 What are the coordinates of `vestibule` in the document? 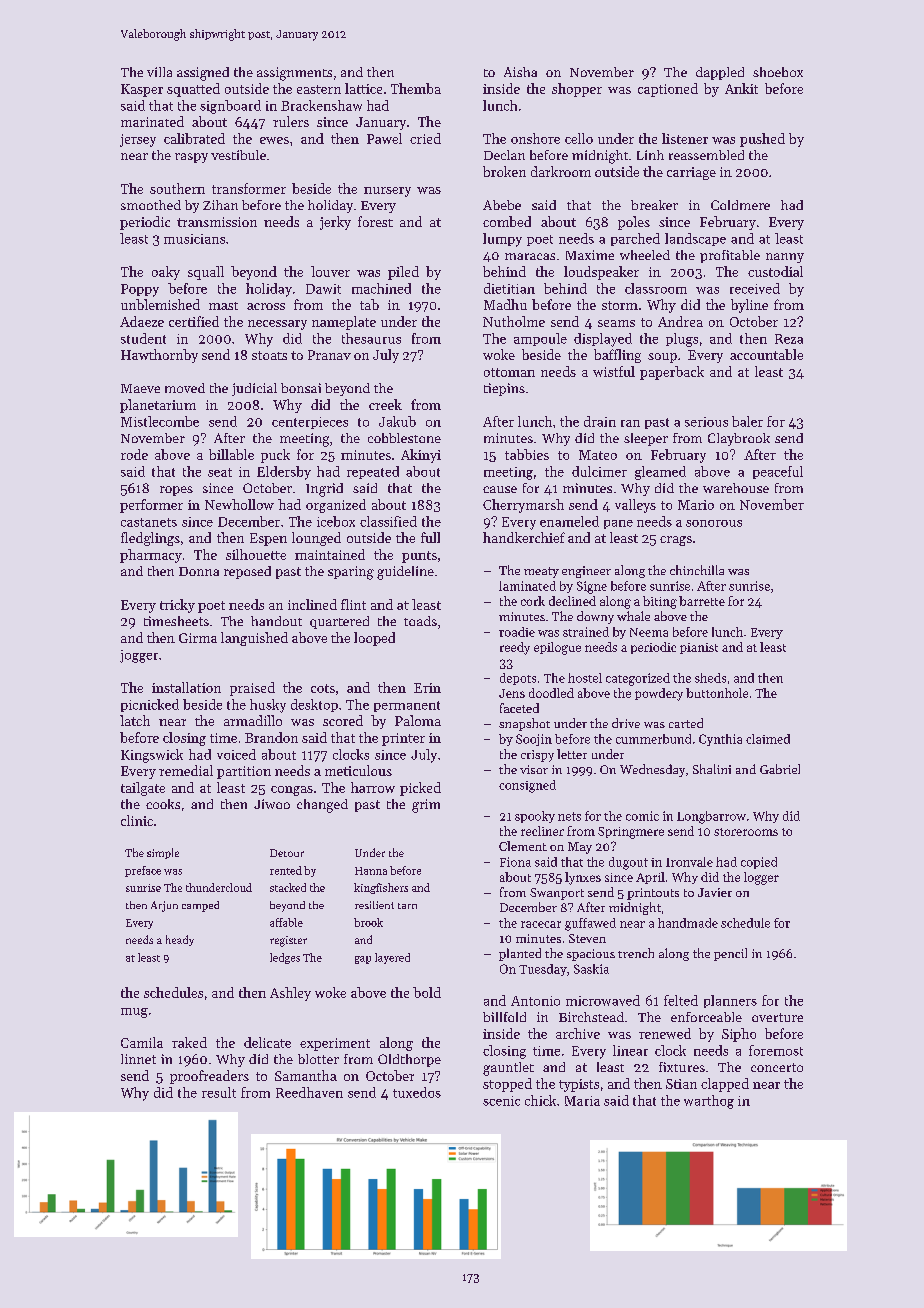 It's located at (238, 155).
